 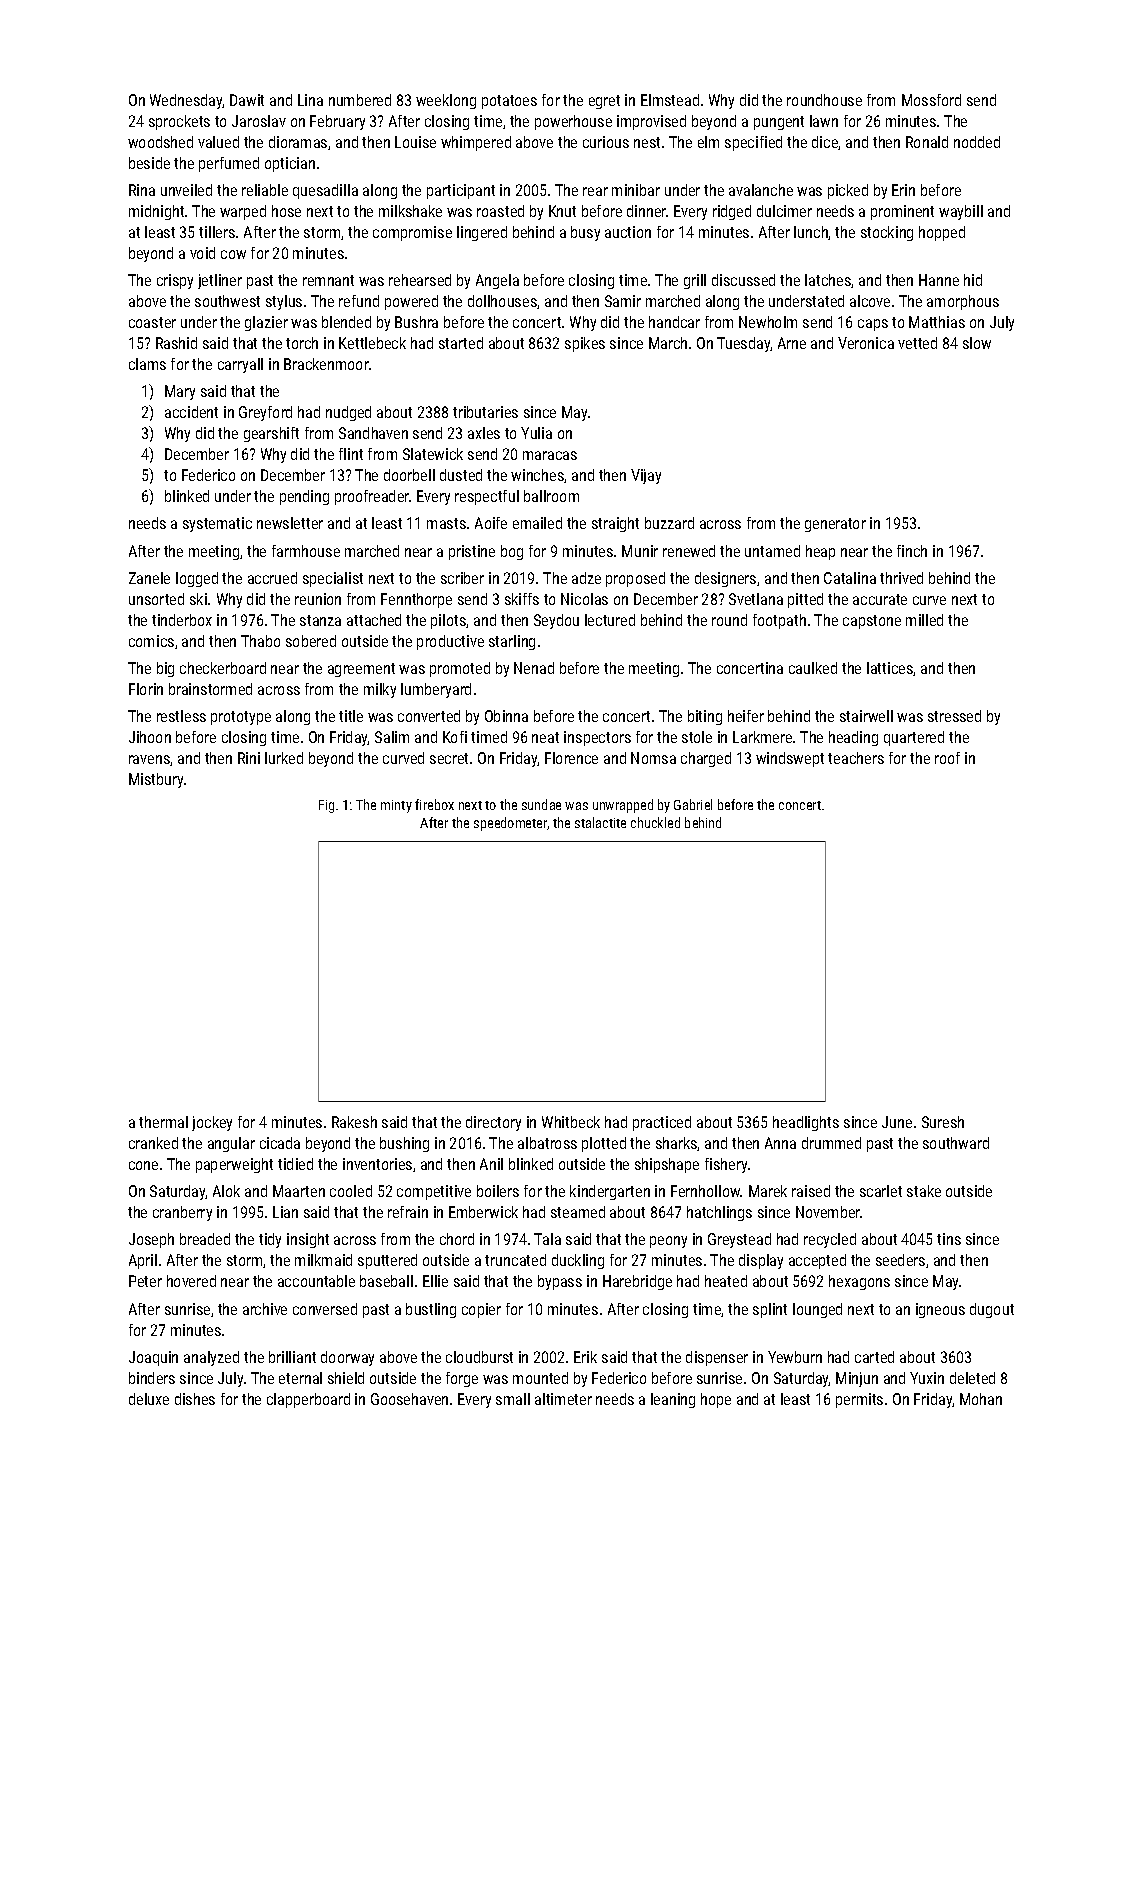 I want to click on sharks, so click(x=677, y=1144).
